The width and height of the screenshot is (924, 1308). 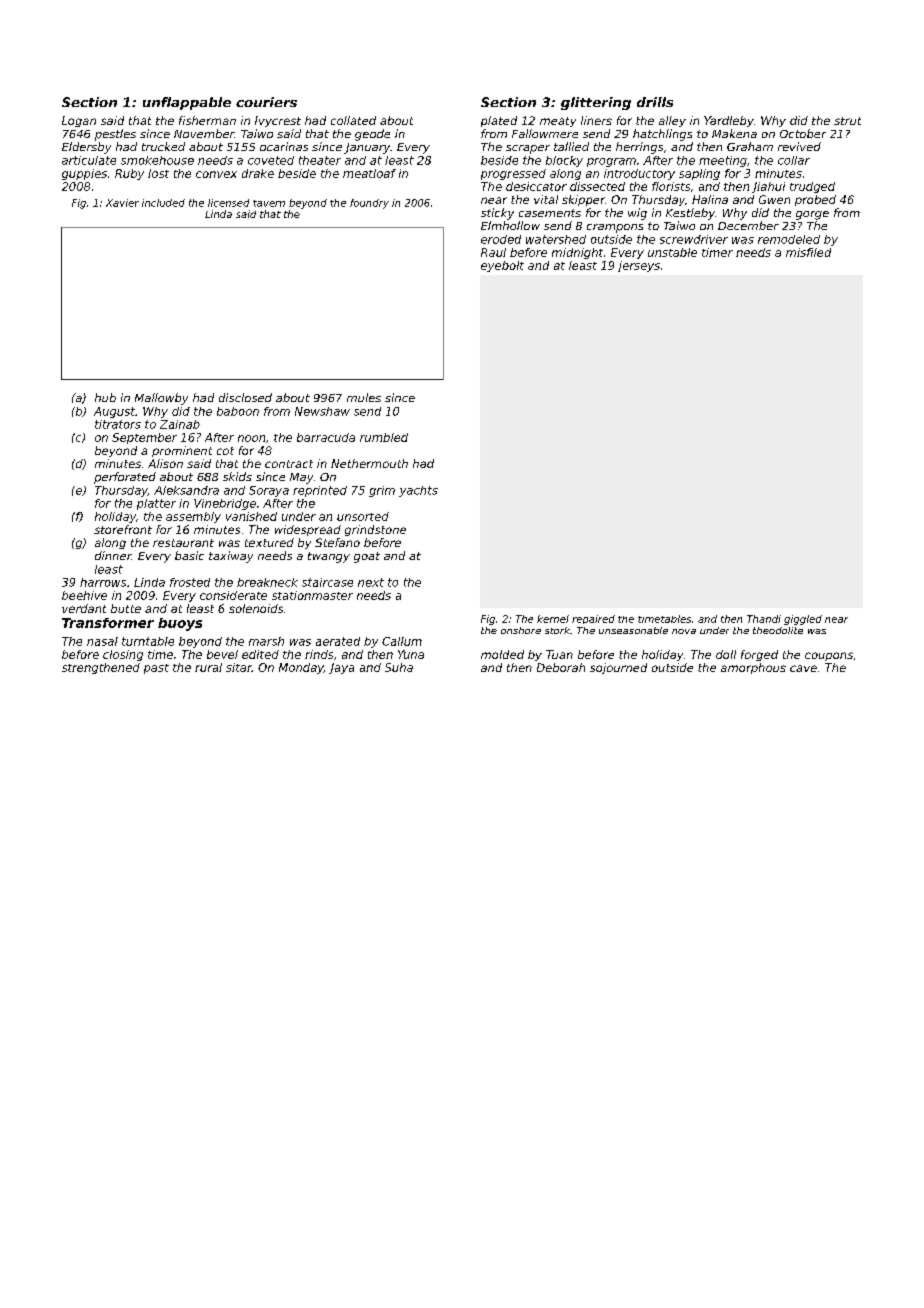 What do you see at coordinates (225, 504) in the screenshot?
I see `Vinebridge` at bounding box center [225, 504].
